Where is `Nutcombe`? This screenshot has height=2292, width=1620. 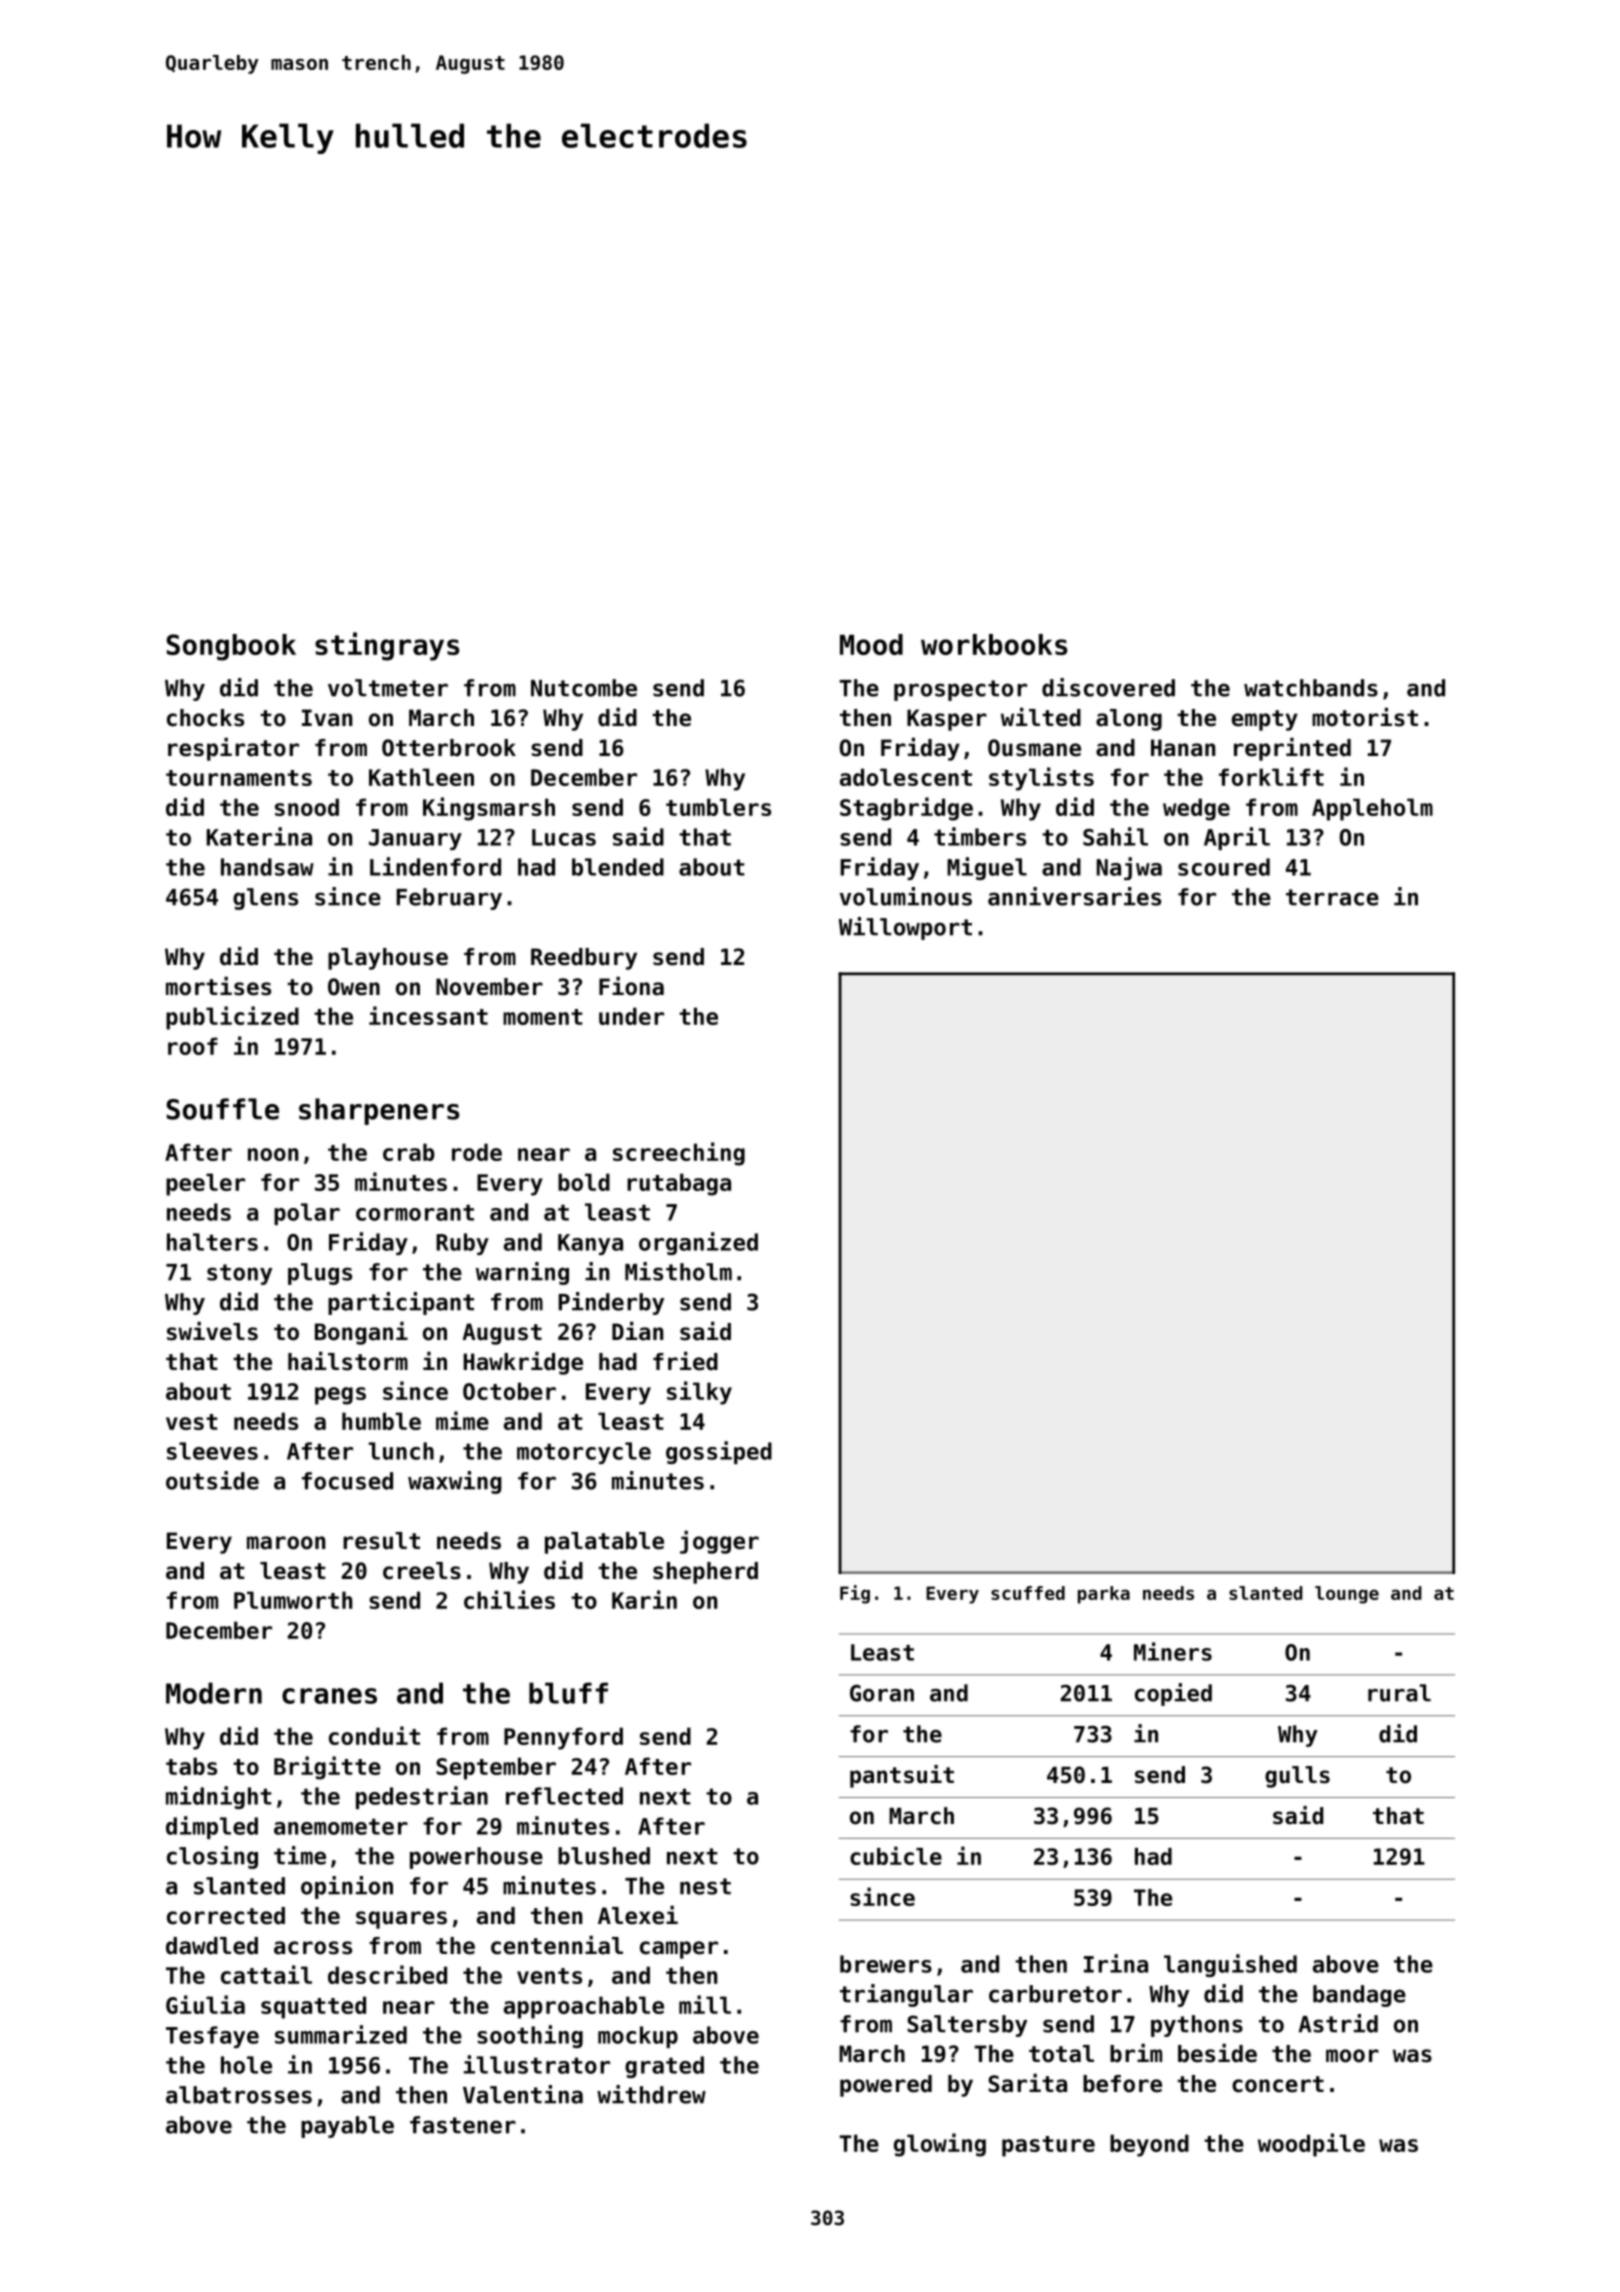 Nutcombe is located at coordinates (584, 688).
